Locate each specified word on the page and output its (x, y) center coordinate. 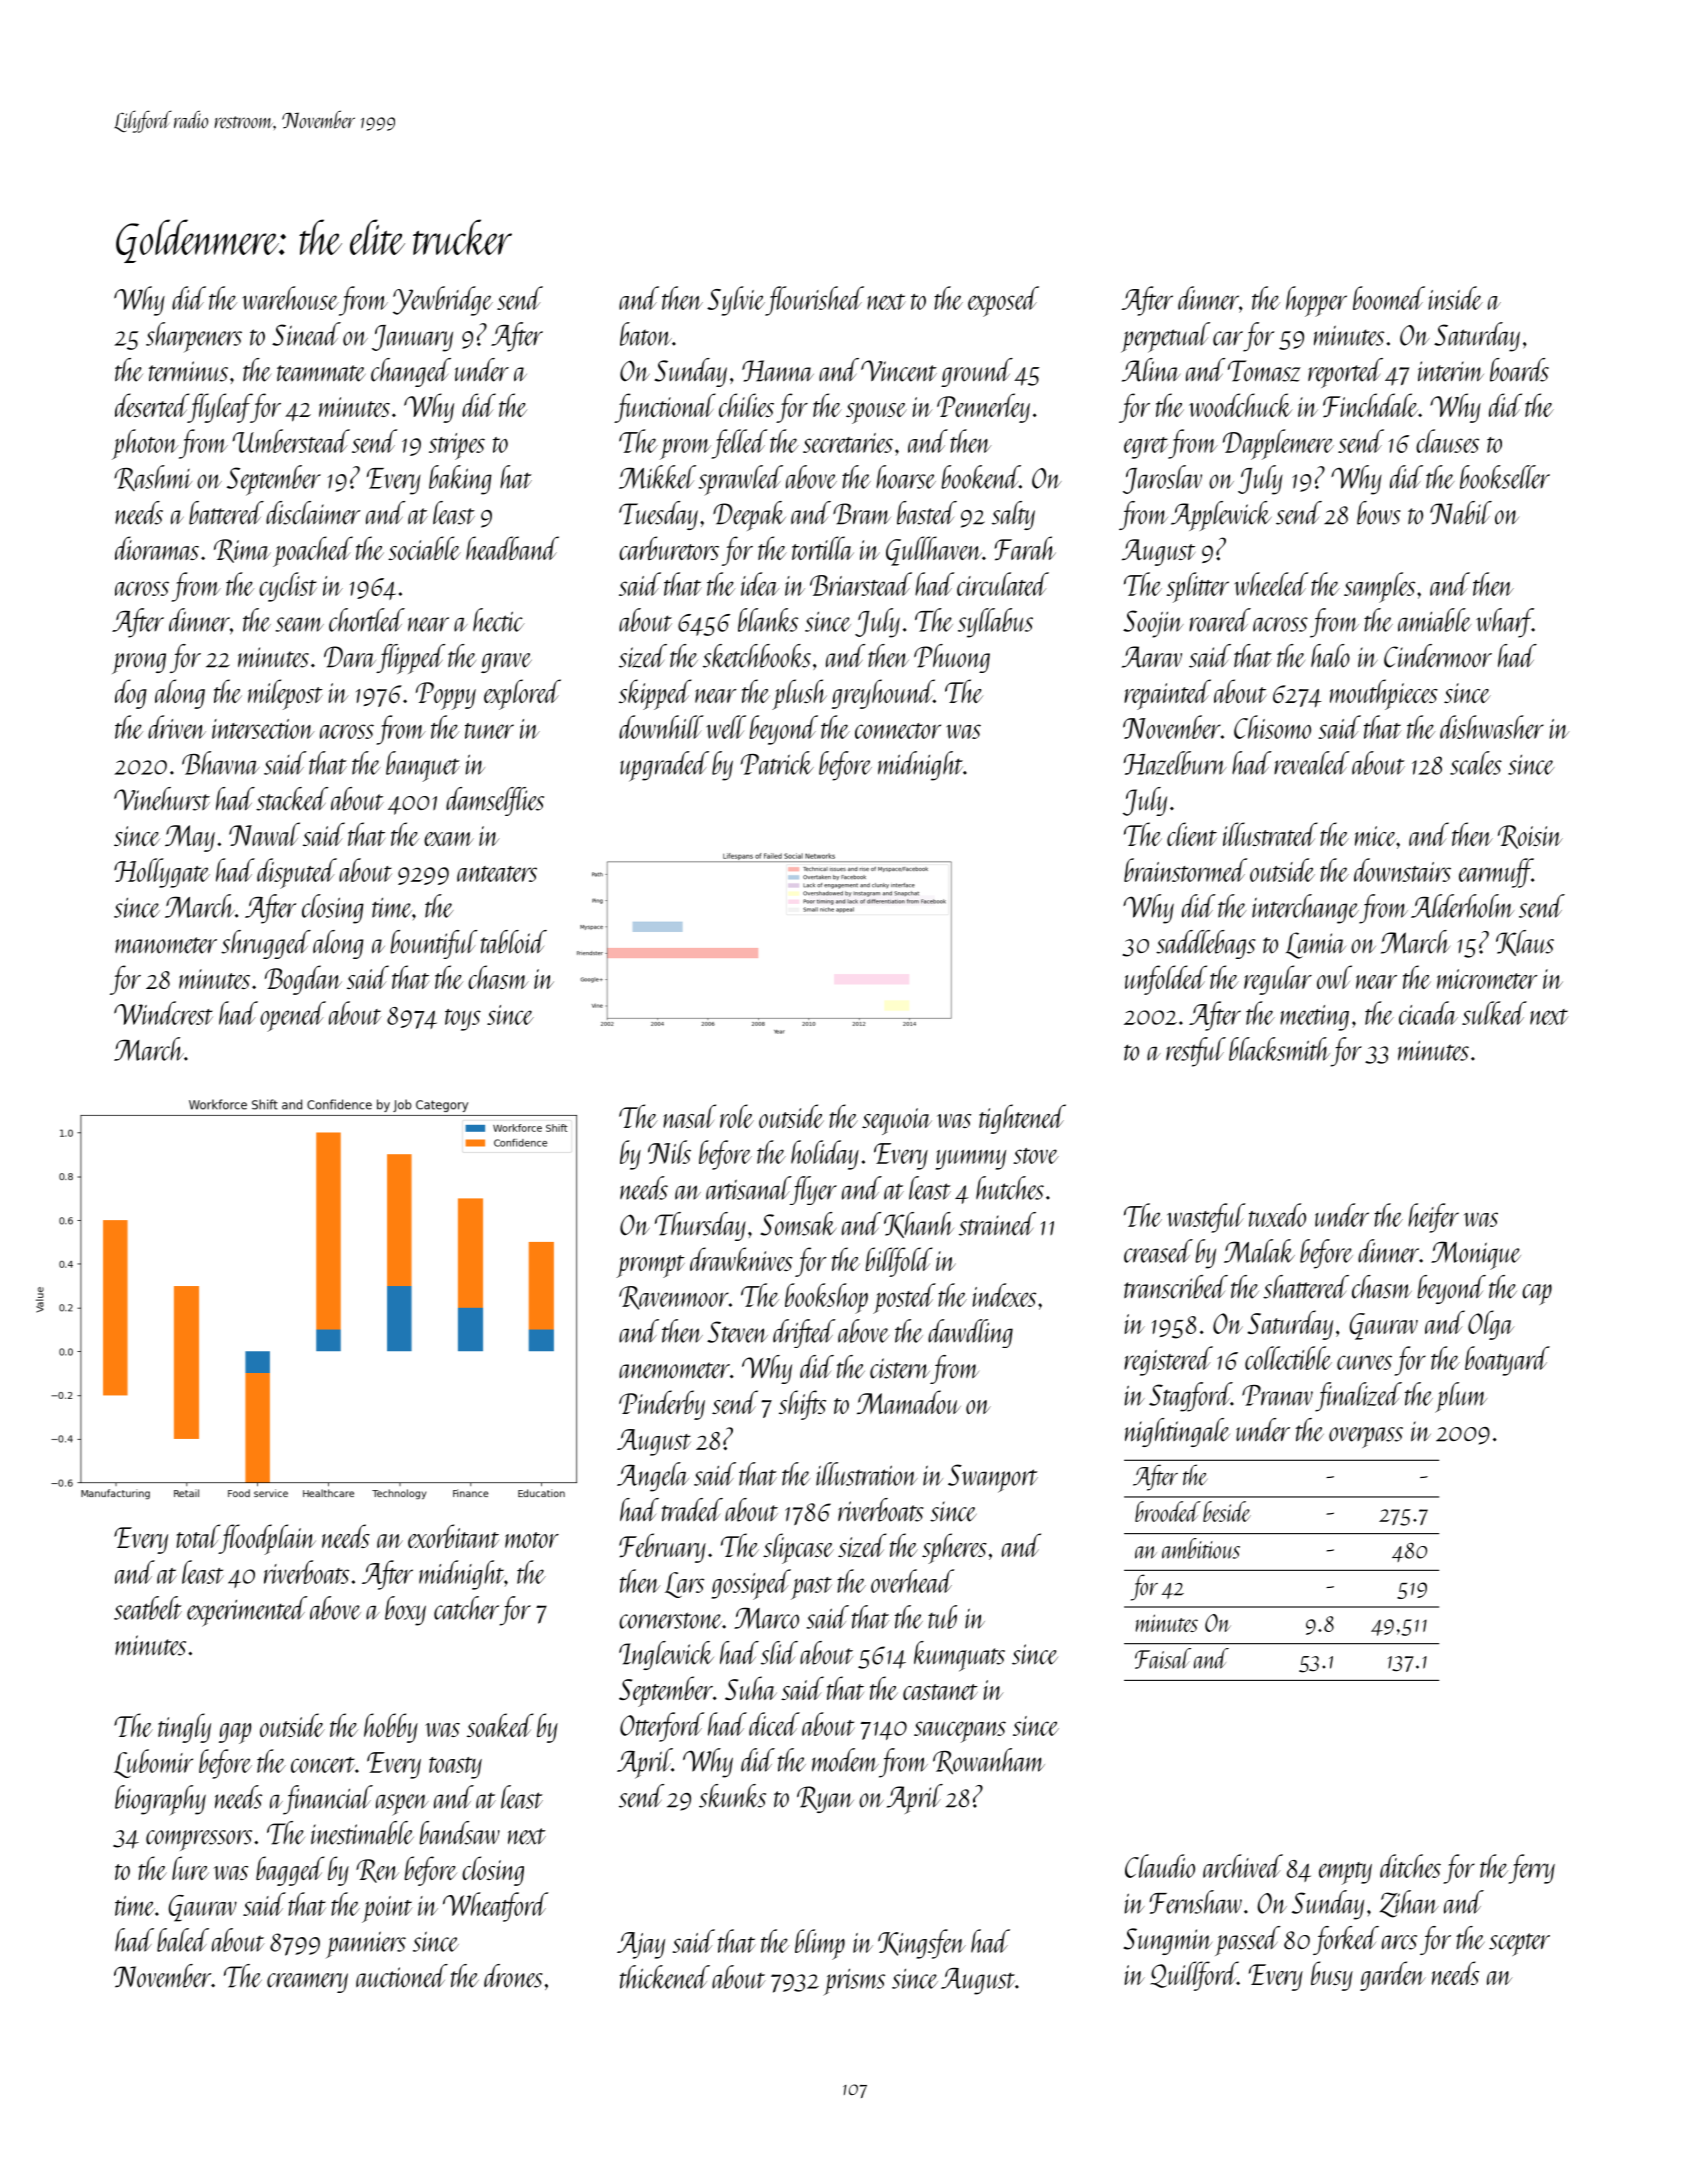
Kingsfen (922, 1944)
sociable (424, 548)
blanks (768, 620)
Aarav (1152, 657)
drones (513, 1976)
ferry (1531, 1869)
